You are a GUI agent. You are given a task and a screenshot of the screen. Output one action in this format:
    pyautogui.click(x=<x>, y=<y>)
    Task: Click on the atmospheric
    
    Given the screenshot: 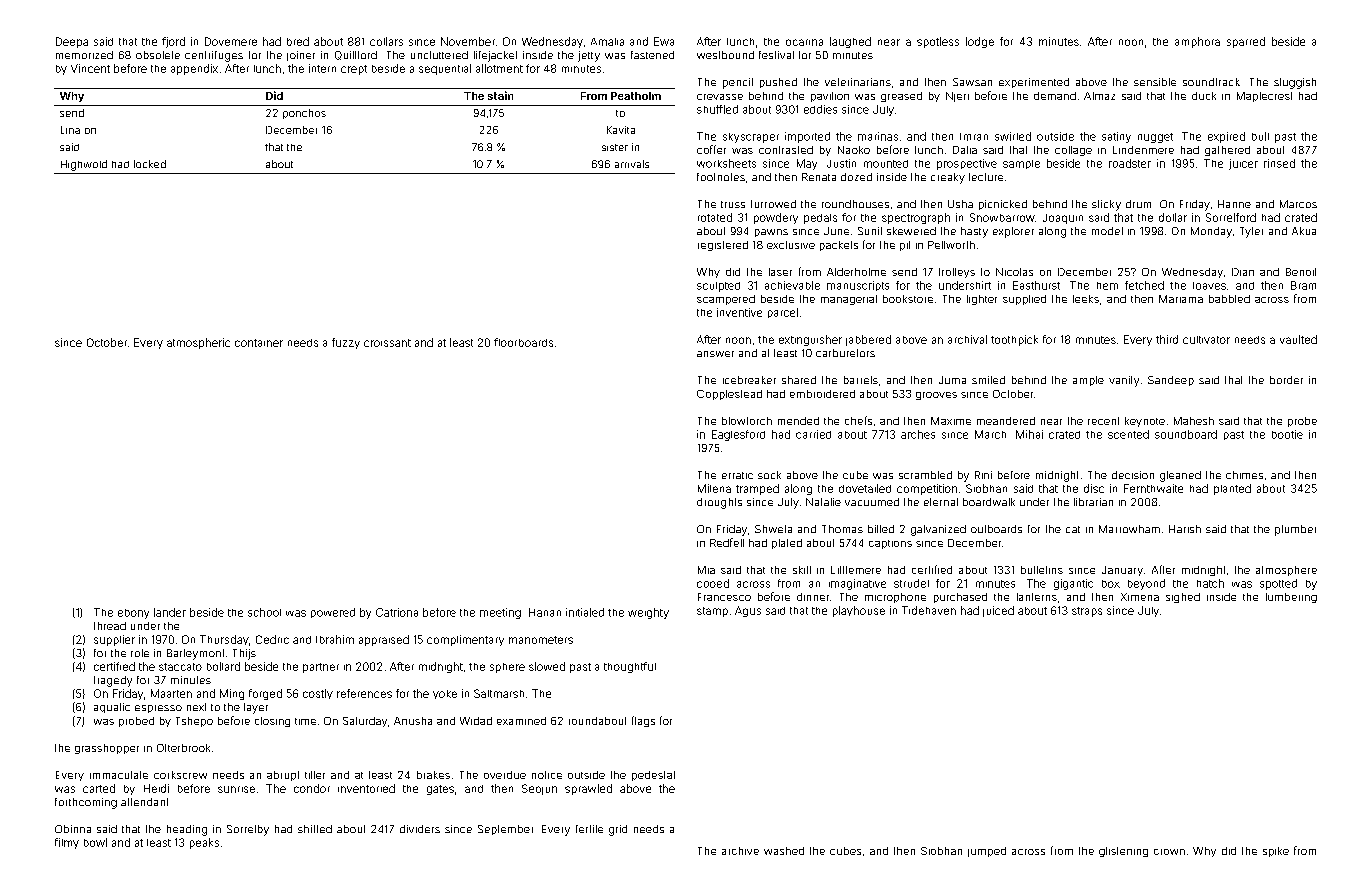 What is the action you would take?
    pyautogui.click(x=198, y=343)
